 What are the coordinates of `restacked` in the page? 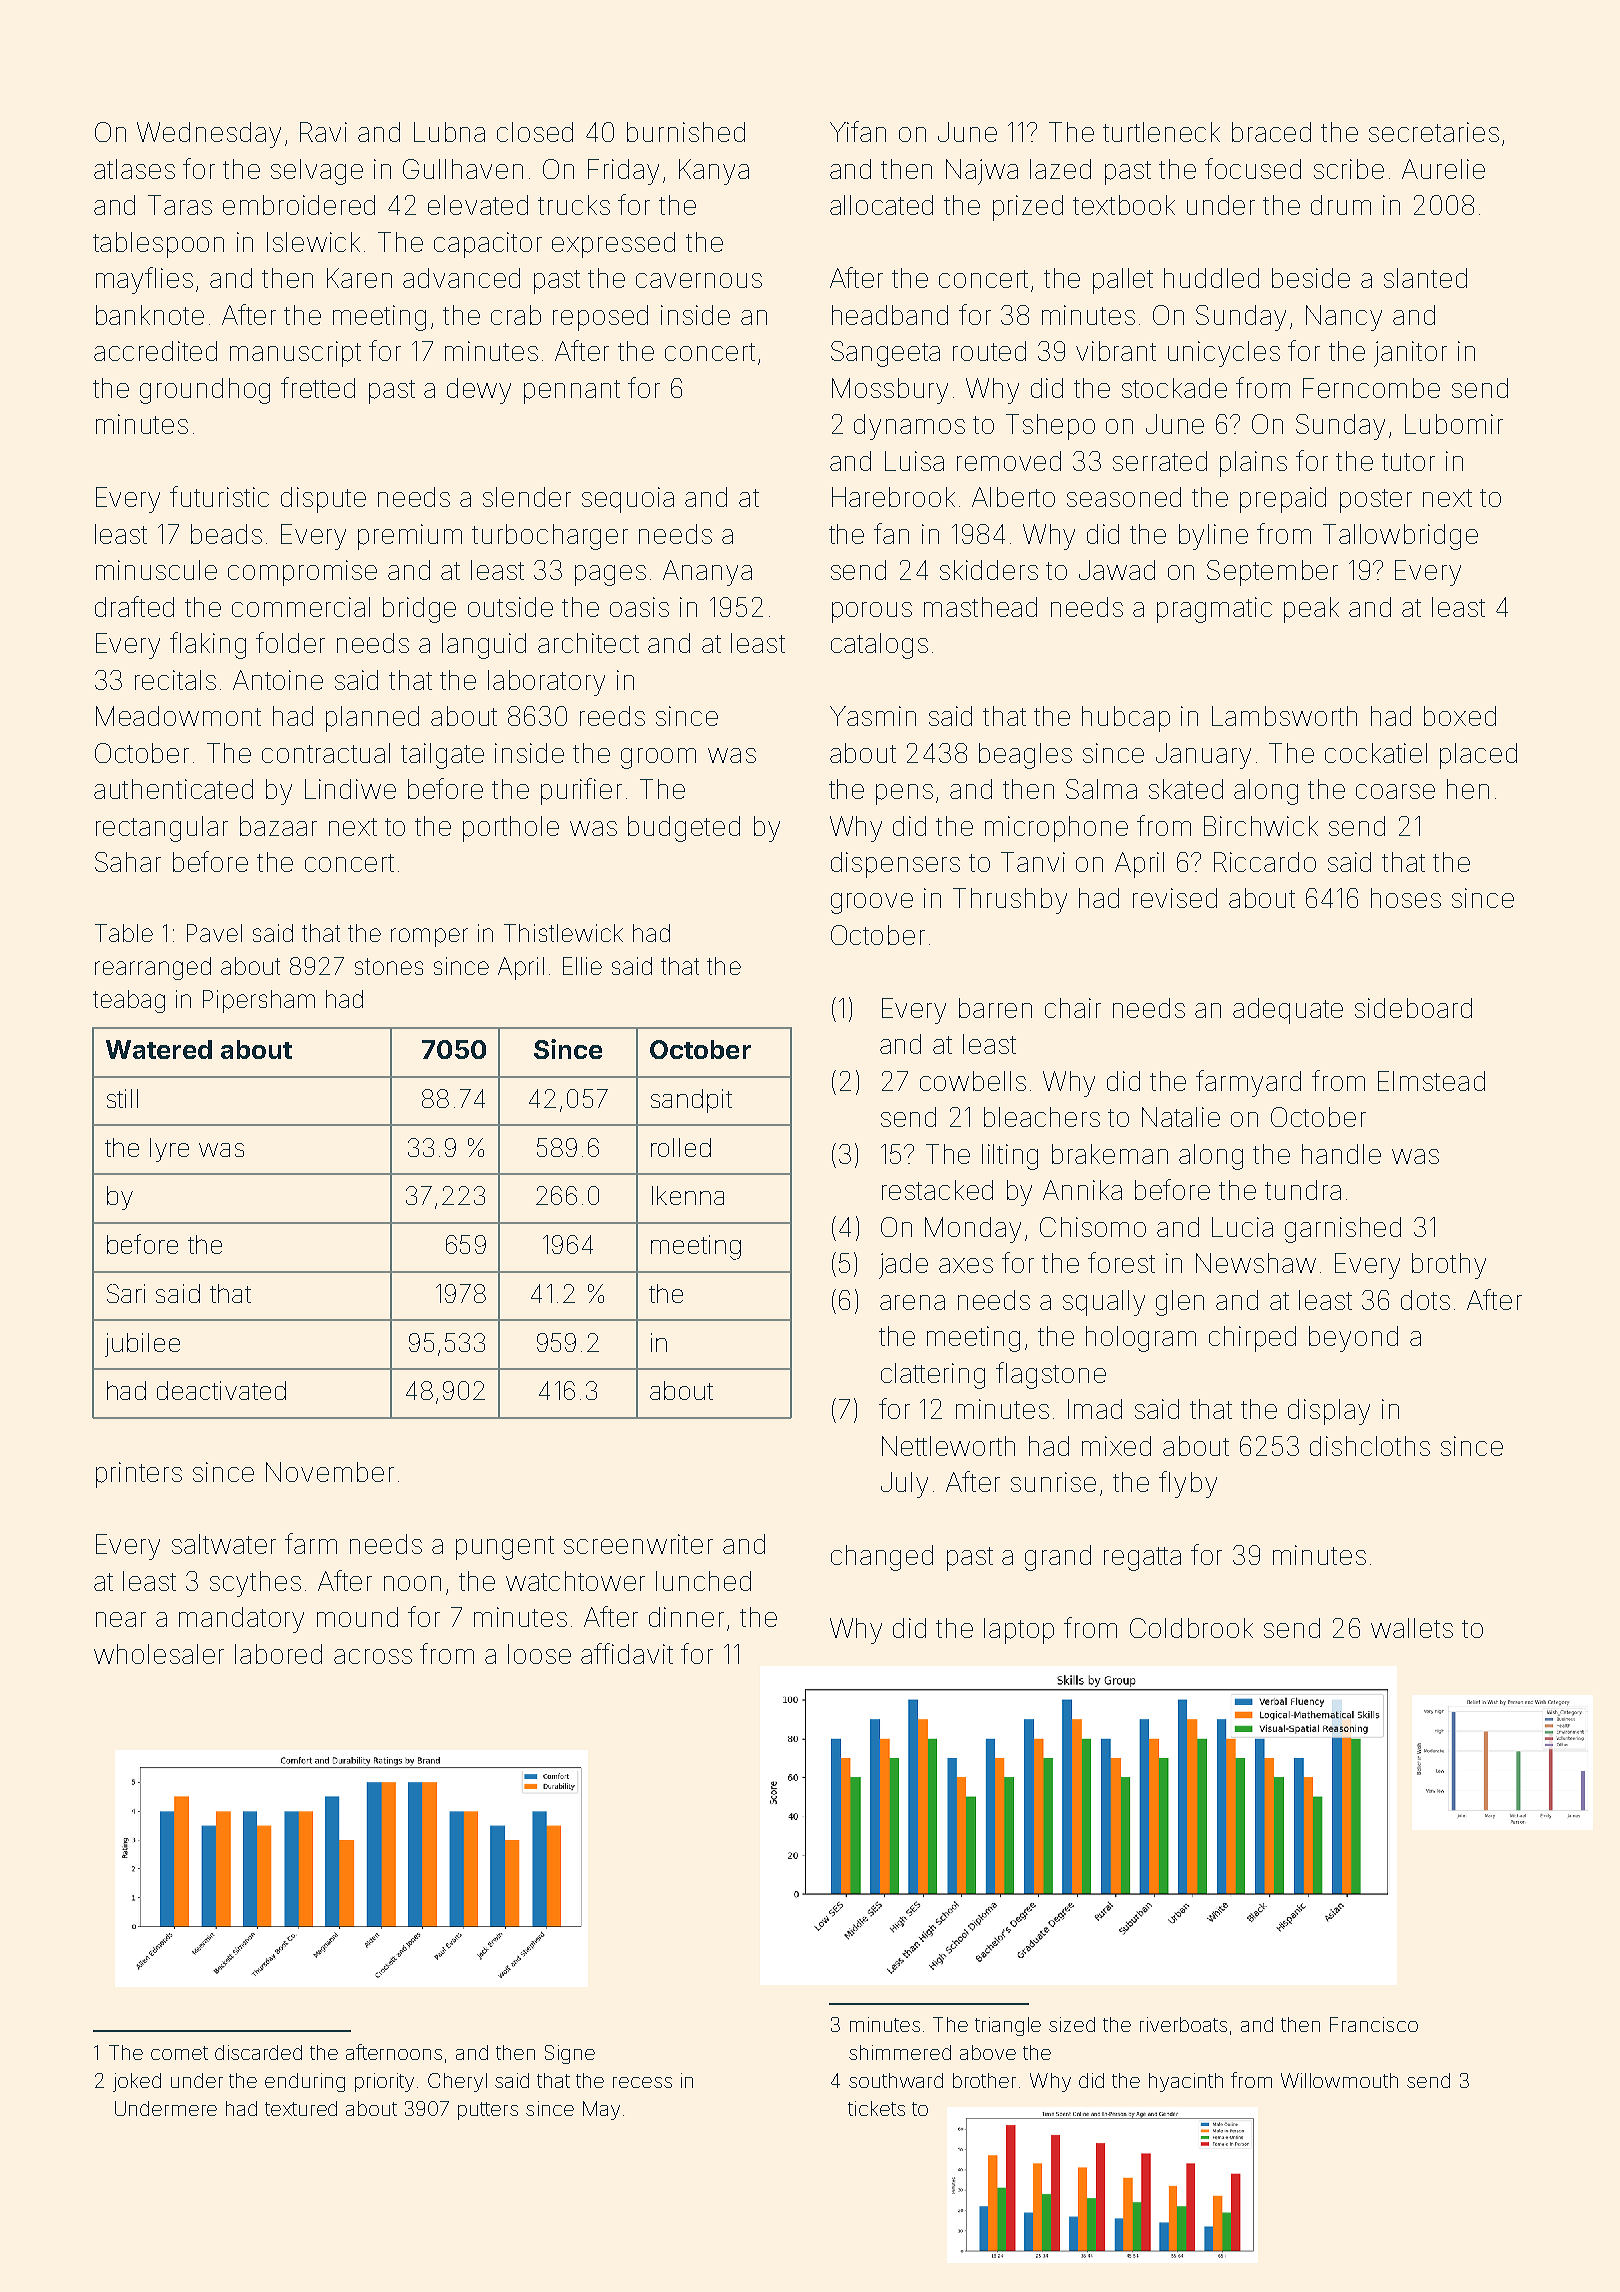 It's located at (937, 1190).
